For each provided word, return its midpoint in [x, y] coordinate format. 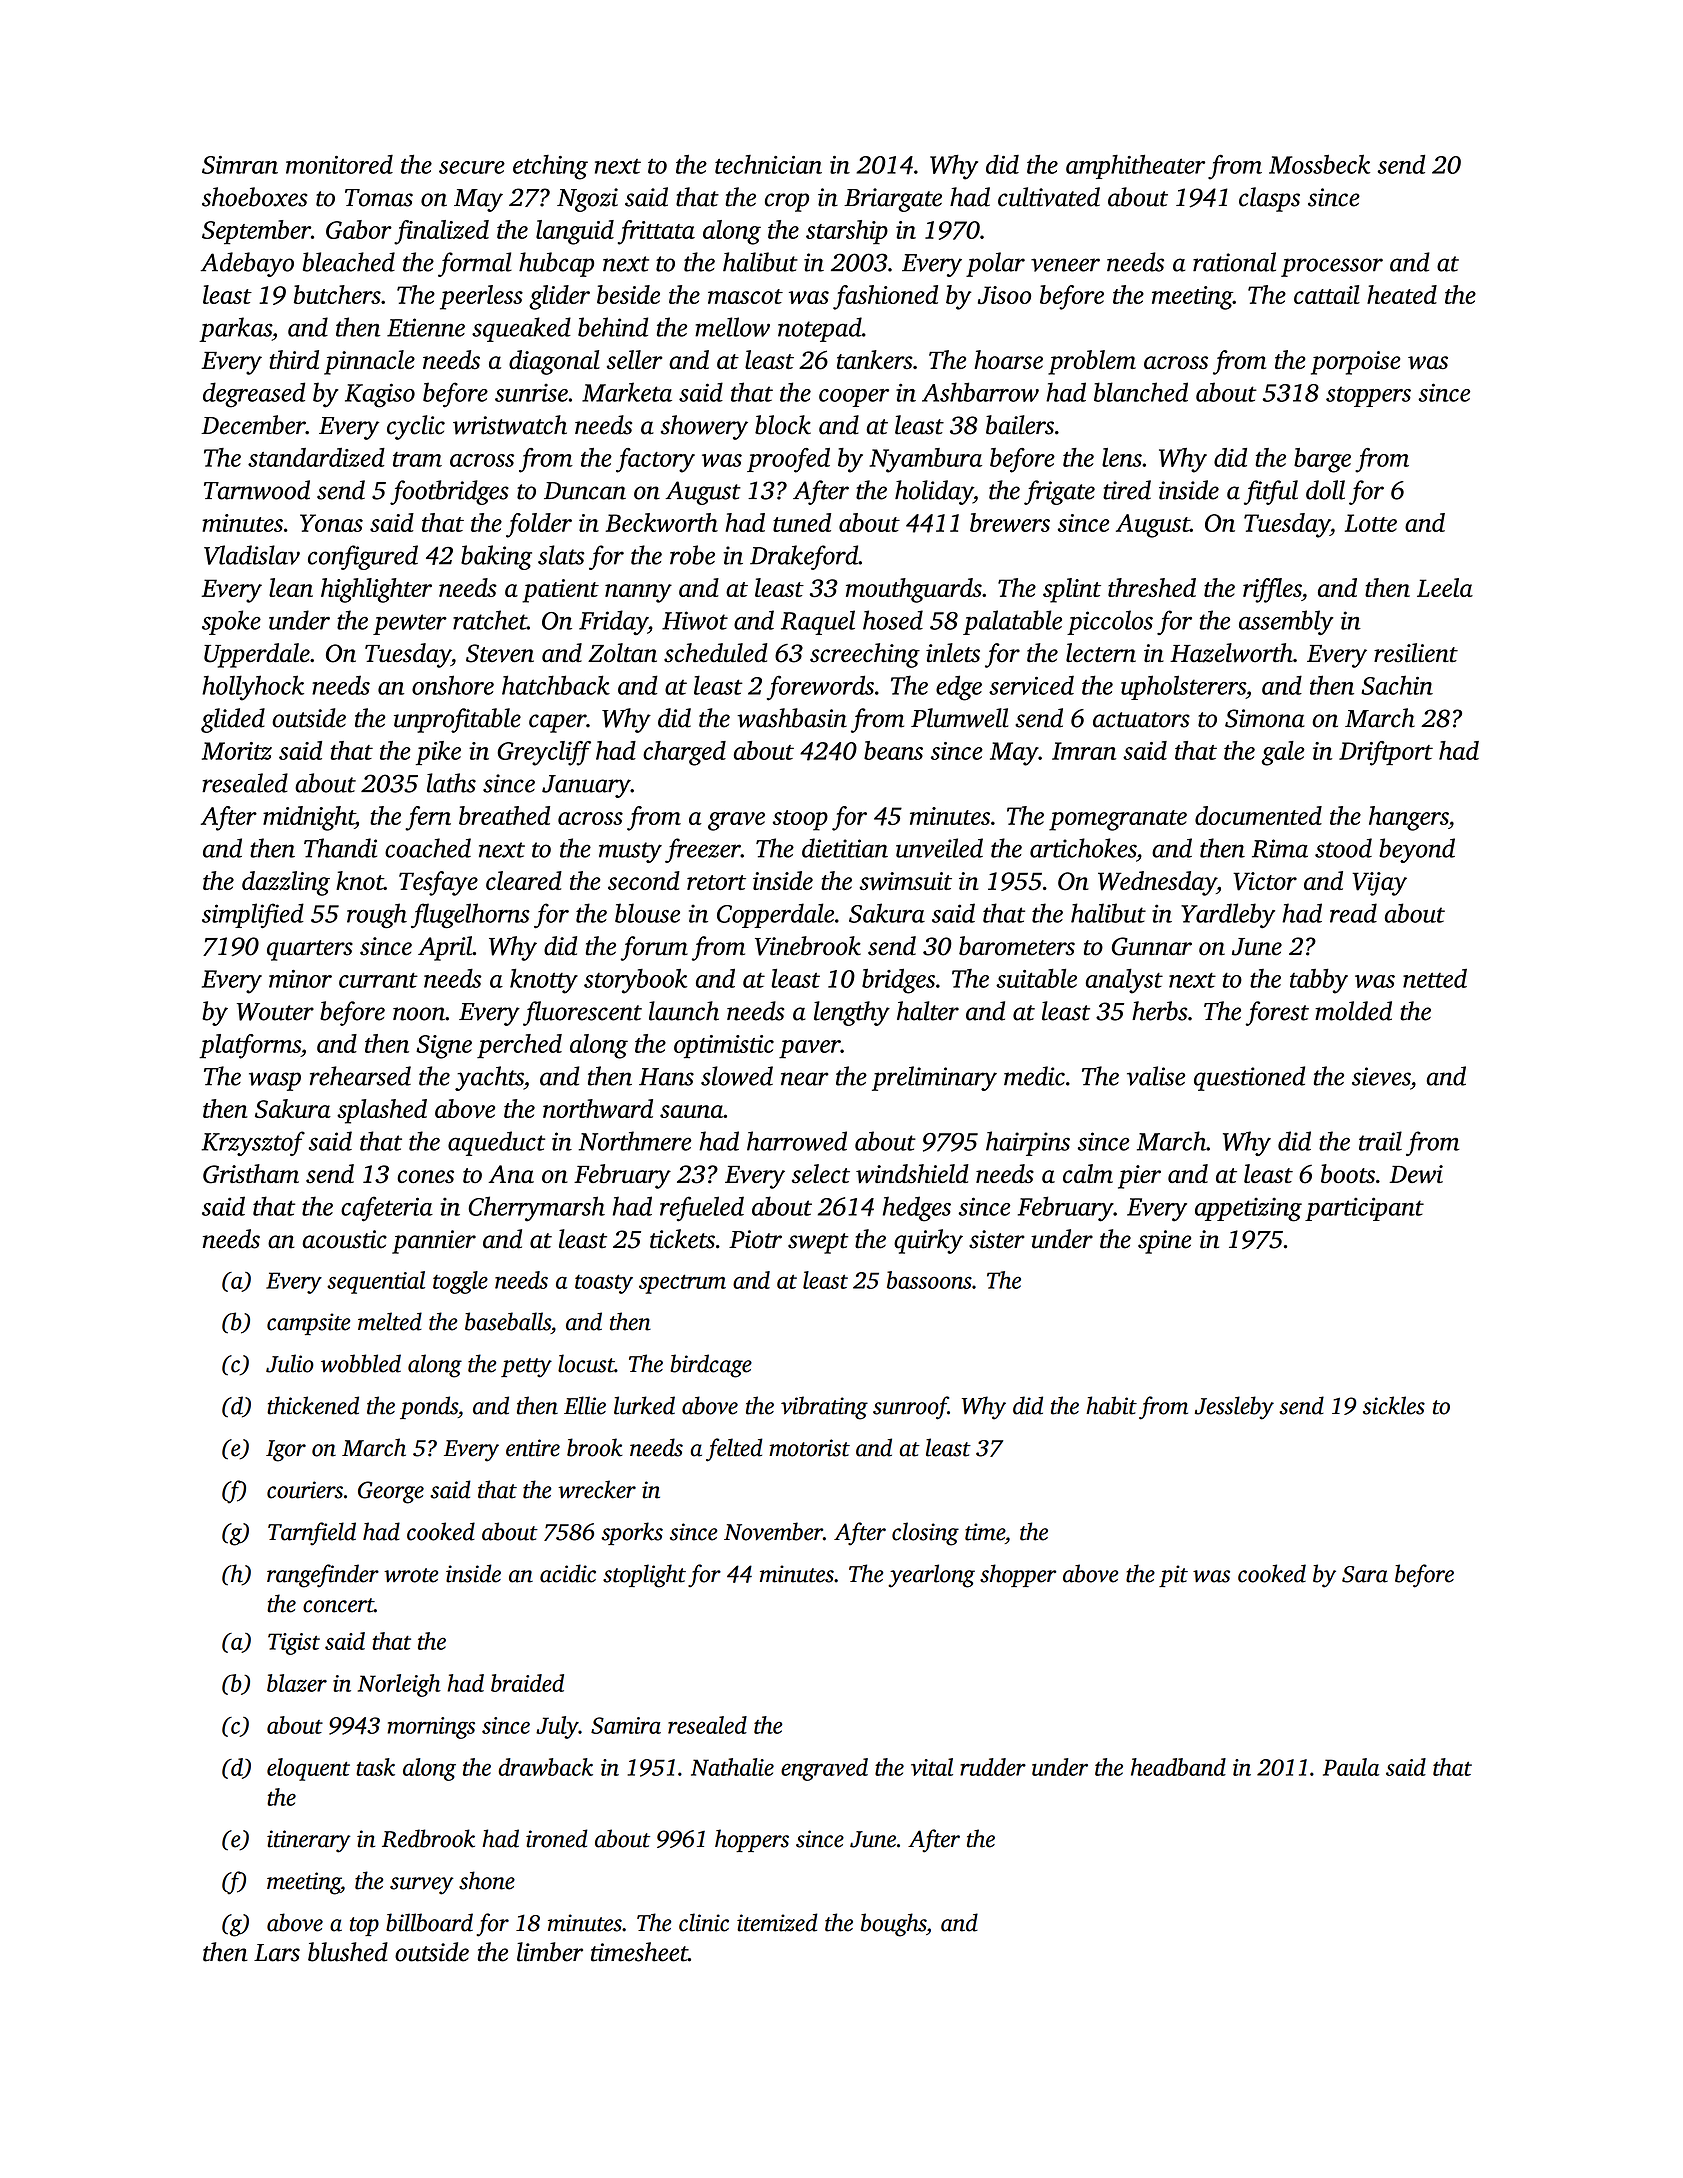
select [821, 1174]
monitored [339, 164]
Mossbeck [1319, 164]
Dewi [1416, 1174]
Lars [277, 1953]
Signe [444, 1047]
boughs [893, 1925]
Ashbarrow [980, 392]
